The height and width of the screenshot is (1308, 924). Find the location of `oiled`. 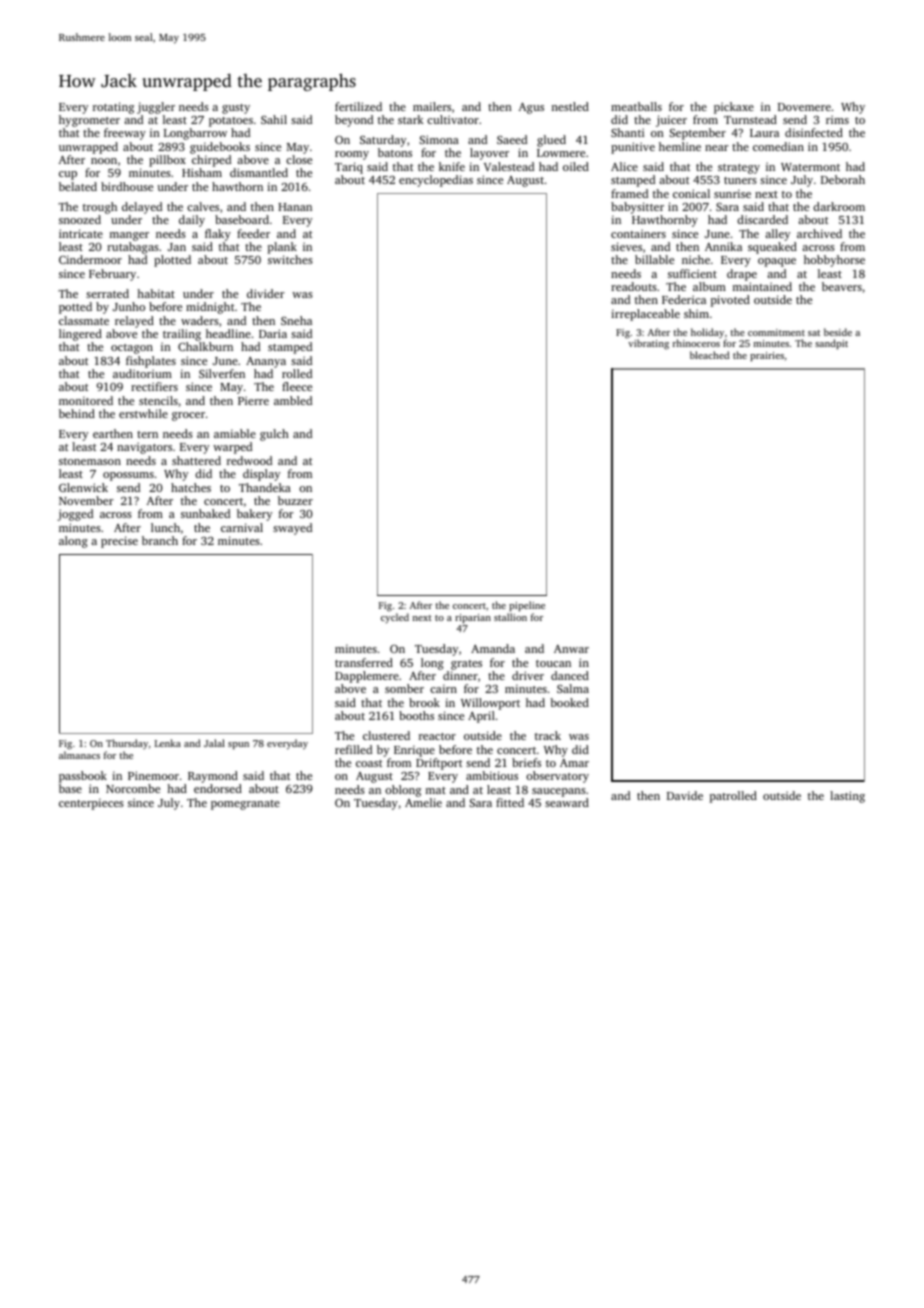

oiled is located at coordinates (576, 166).
